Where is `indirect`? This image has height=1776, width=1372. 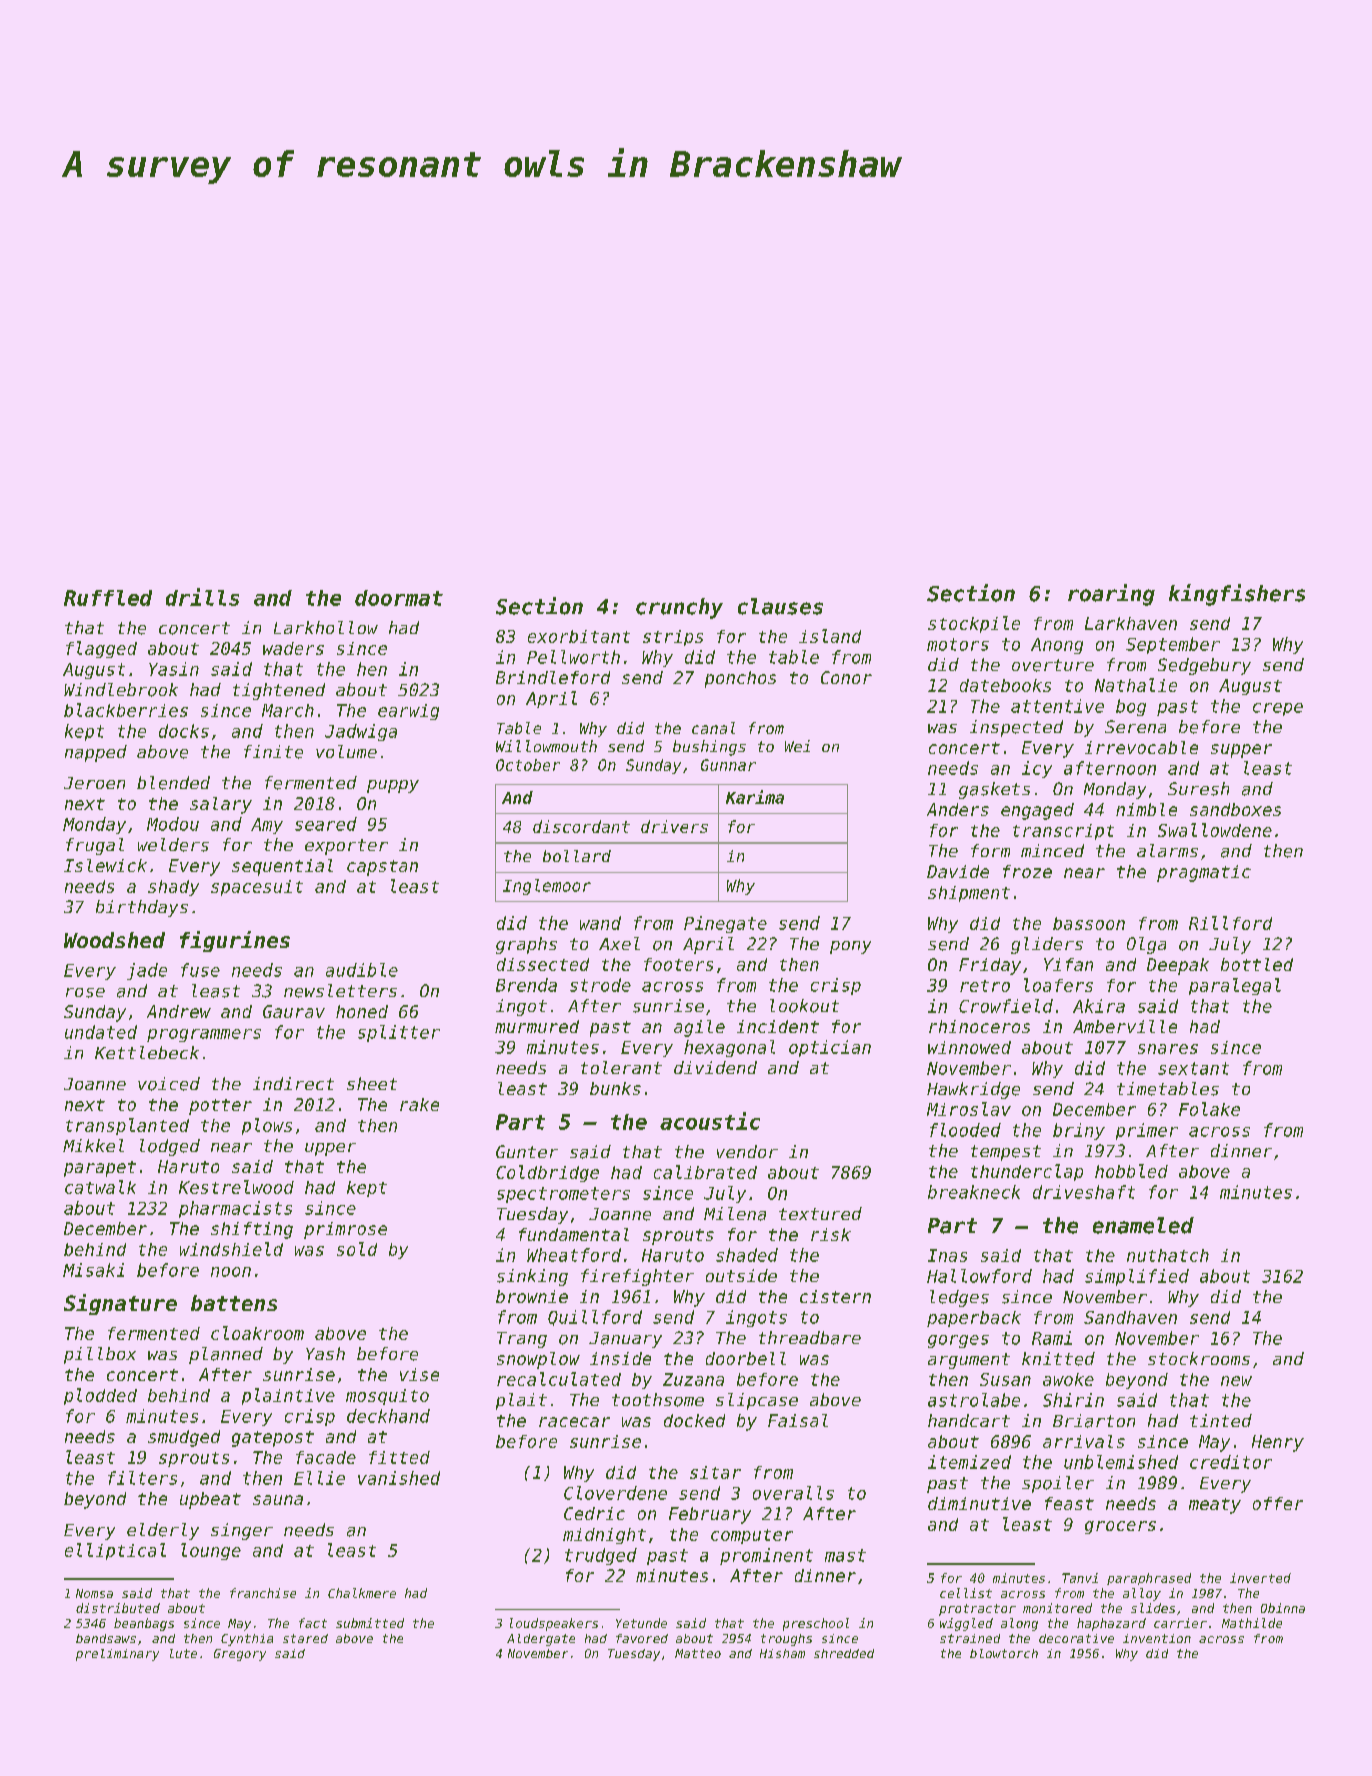
indirect is located at coordinates (293, 1083).
